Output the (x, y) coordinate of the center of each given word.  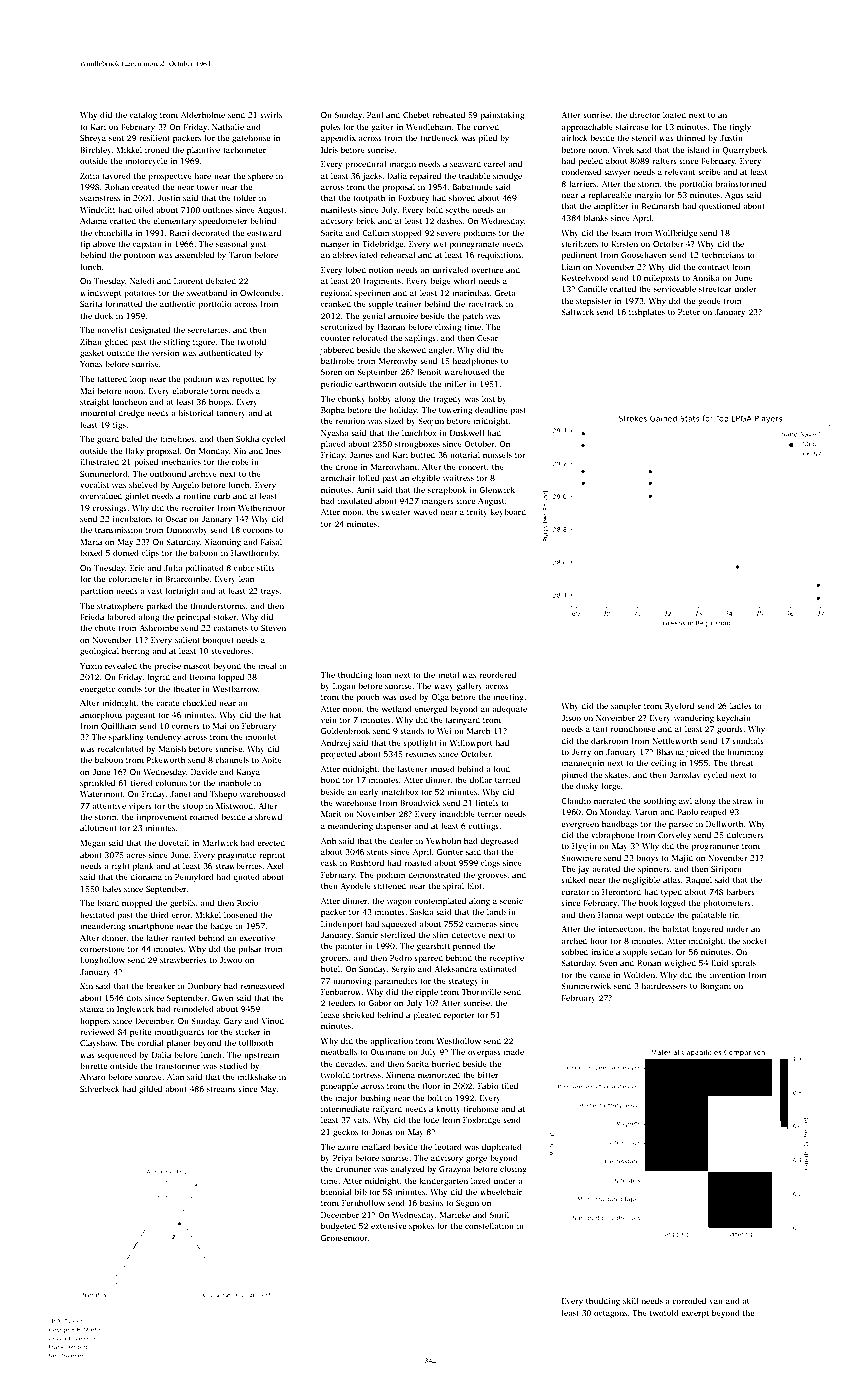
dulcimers (745, 834)
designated (149, 330)
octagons (610, 1314)
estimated (498, 968)
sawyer (617, 173)
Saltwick (577, 311)
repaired (425, 176)
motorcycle (146, 161)
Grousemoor (344, 1238)
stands (412, 730)
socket (755, 940)
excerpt (695, 1314)
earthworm (375, 383)
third (160, 914)
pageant (140, 716)
